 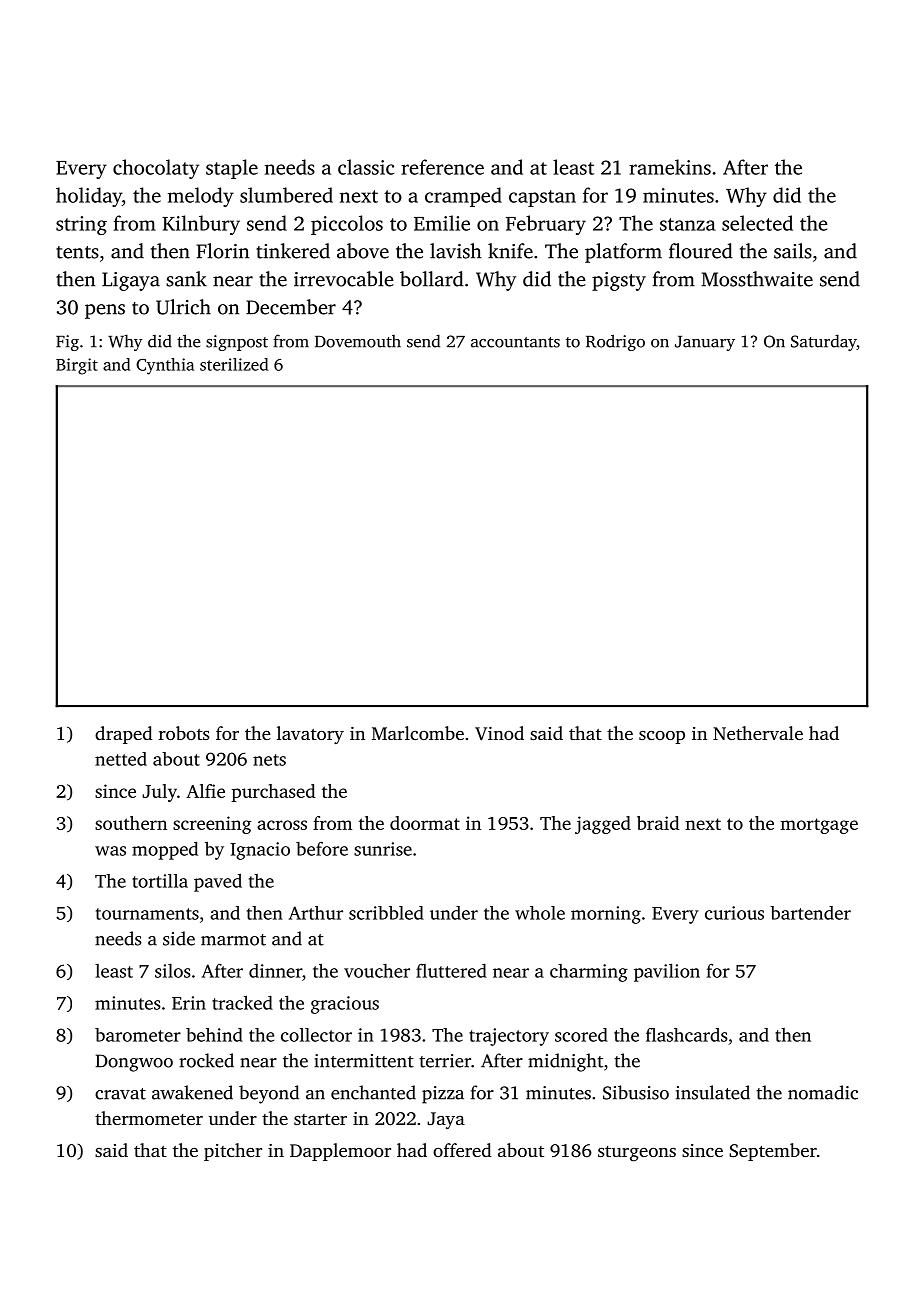 What do you see at coordinates (77, 366) in the screenshot?
I see `Birgit` at bounding box center [77, 366].
